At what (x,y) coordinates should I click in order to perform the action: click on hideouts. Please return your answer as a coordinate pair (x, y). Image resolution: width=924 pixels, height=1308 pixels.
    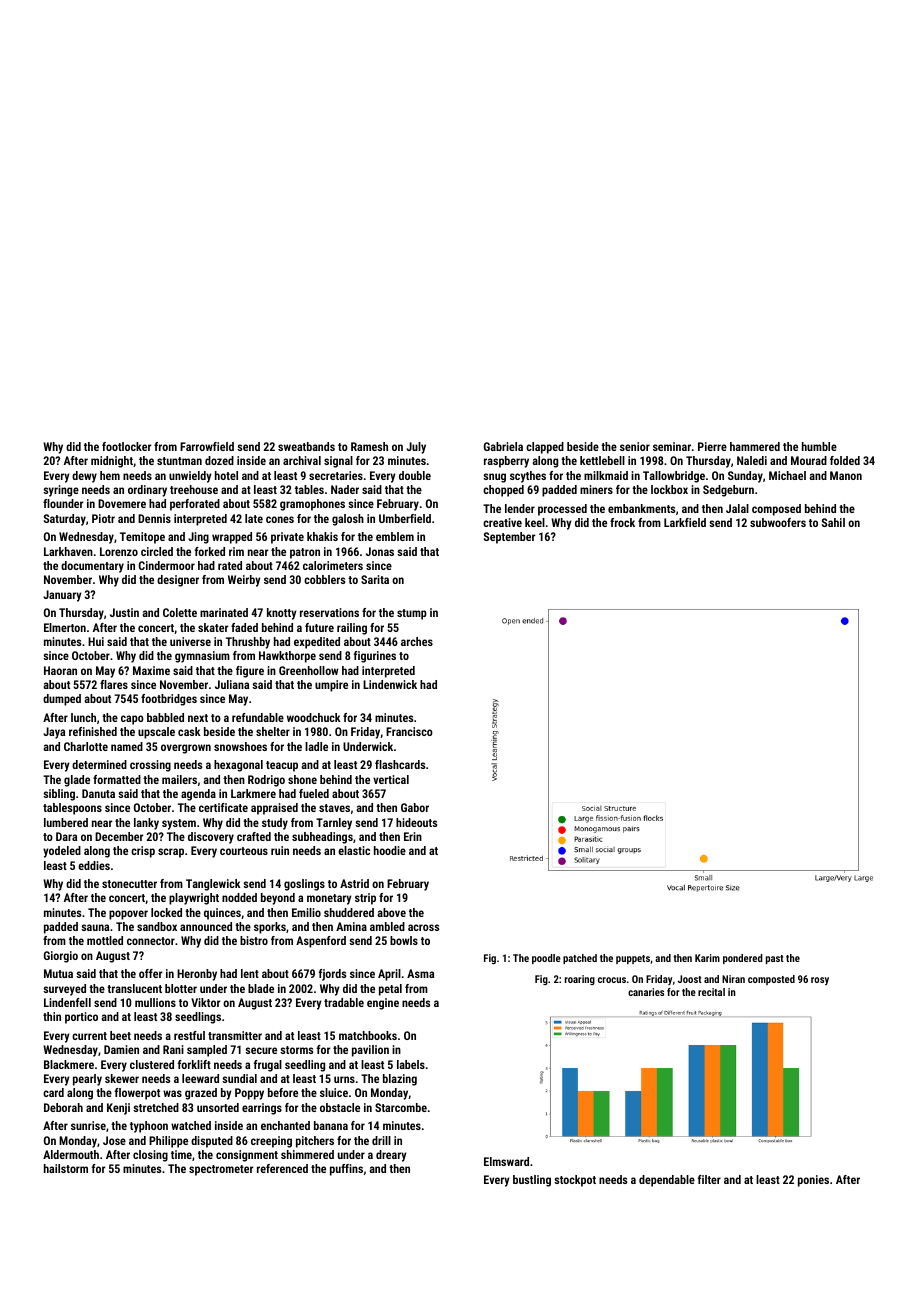
    Looking at the image, I should click on (416, 822).
